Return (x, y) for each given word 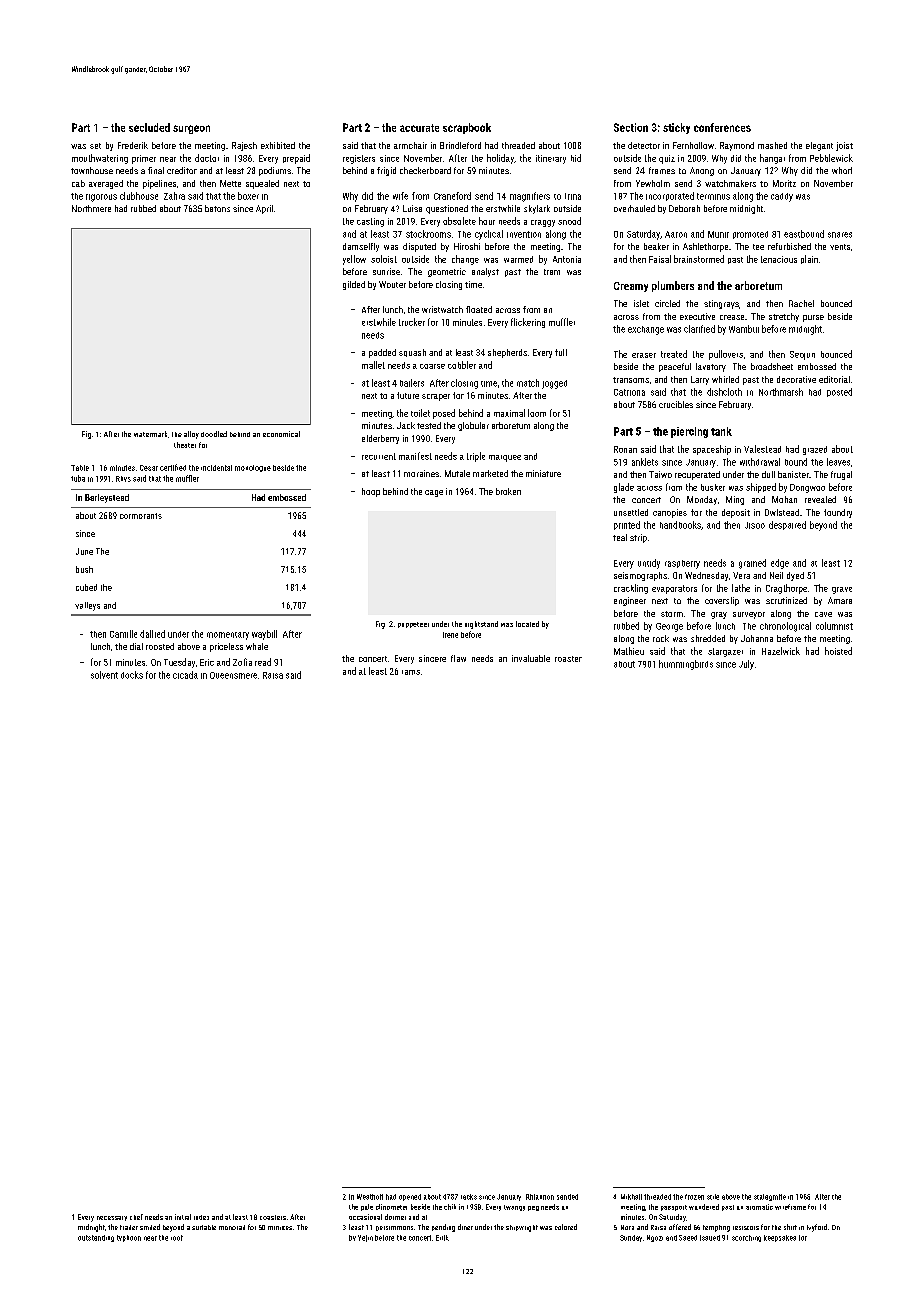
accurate (419, 128)
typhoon (129, 1238)
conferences (722, 127)
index (201, 1217)
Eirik (442, 1238)
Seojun (802, 355)
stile (713, 1197)
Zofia (242, 662)
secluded (149, 127)
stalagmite (770, 1197)
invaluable (531, 658)
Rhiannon (540, 1197)
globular (473, 426)
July (746, 665)
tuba (78, 478)
